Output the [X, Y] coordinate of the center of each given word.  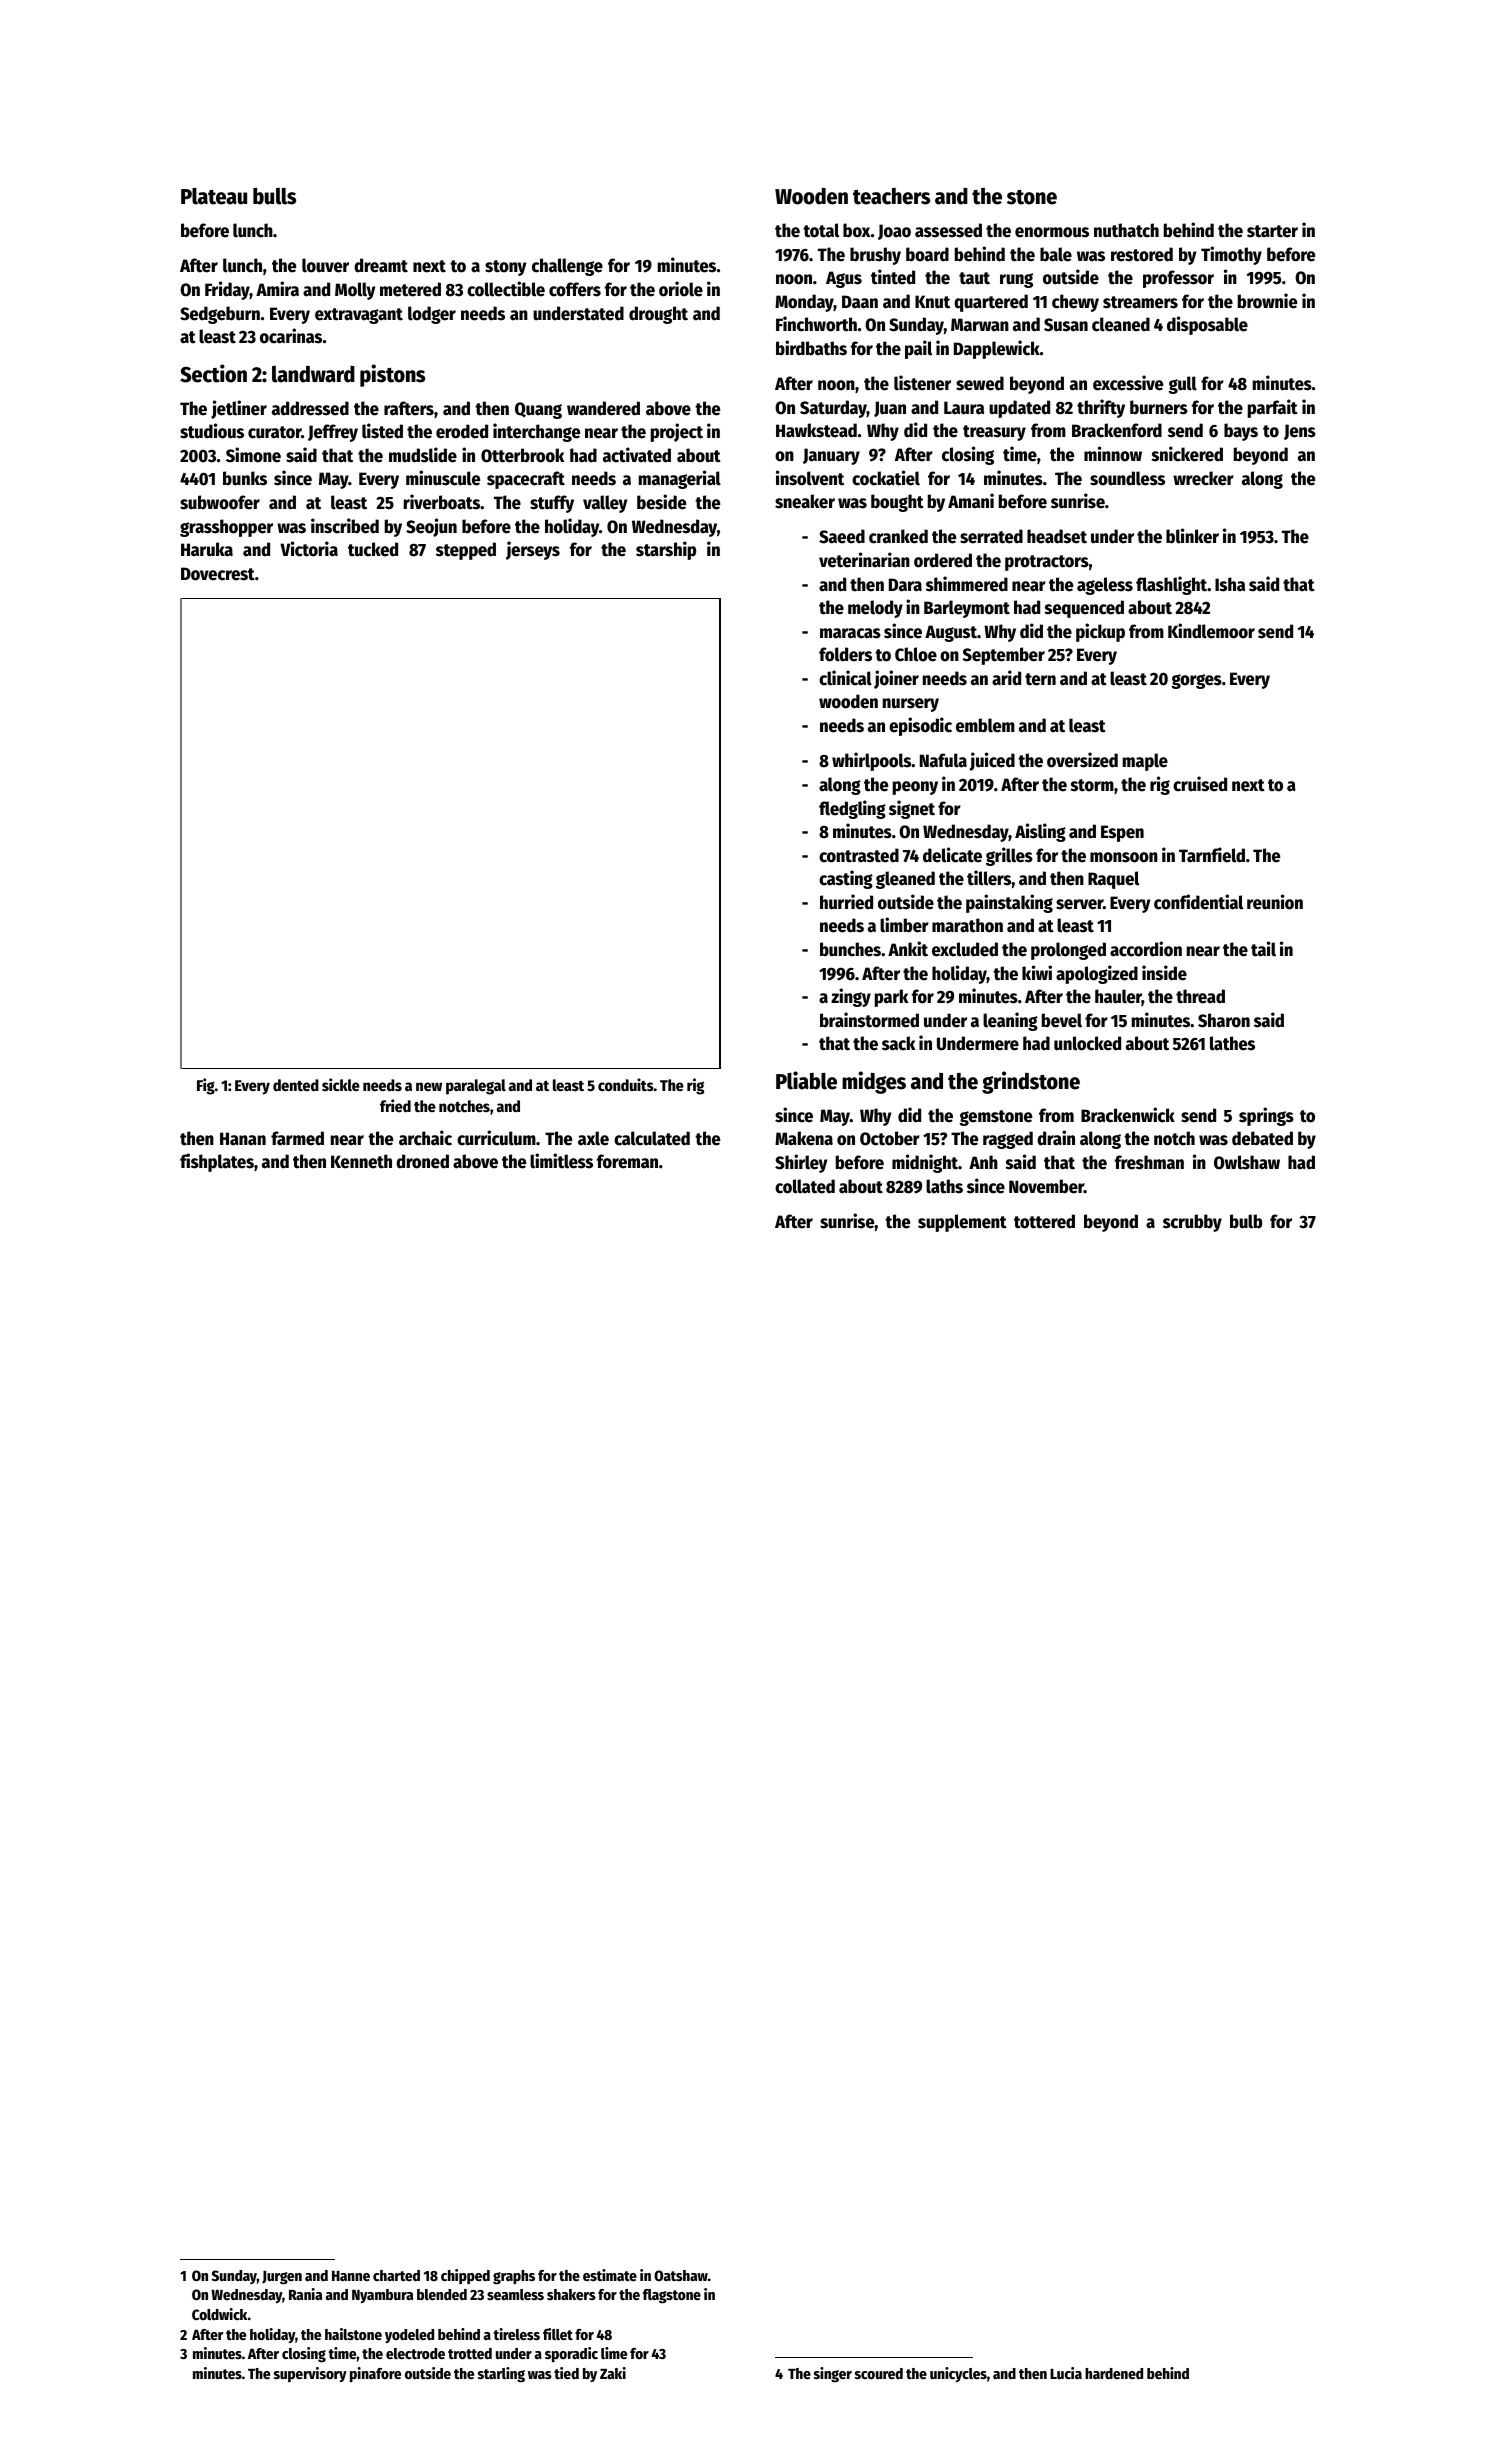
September [1004, 656]
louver [325, 265]
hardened [1114, 2373]
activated [637, 455]
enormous [1052, 232]
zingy [851, 997]
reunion [1275, 902]
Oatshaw [681, 2275]
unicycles [958, 2374]
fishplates [217, 1162]
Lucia [1066, 2373]
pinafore [375, 2374]
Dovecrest [218, 574]
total [821, 230]
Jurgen [282, 2278]
